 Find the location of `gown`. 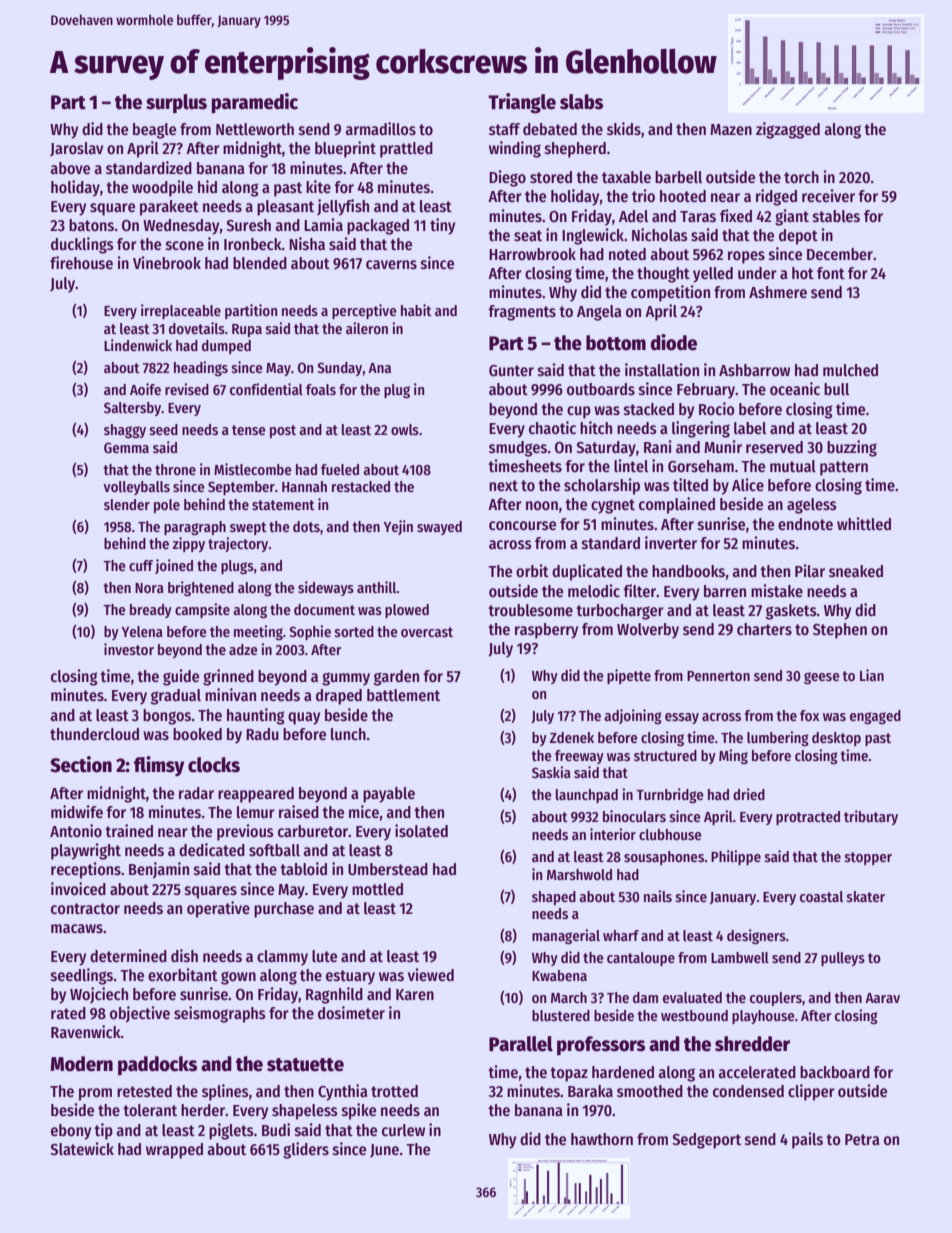

gown is located at coordinates (238, 978).
